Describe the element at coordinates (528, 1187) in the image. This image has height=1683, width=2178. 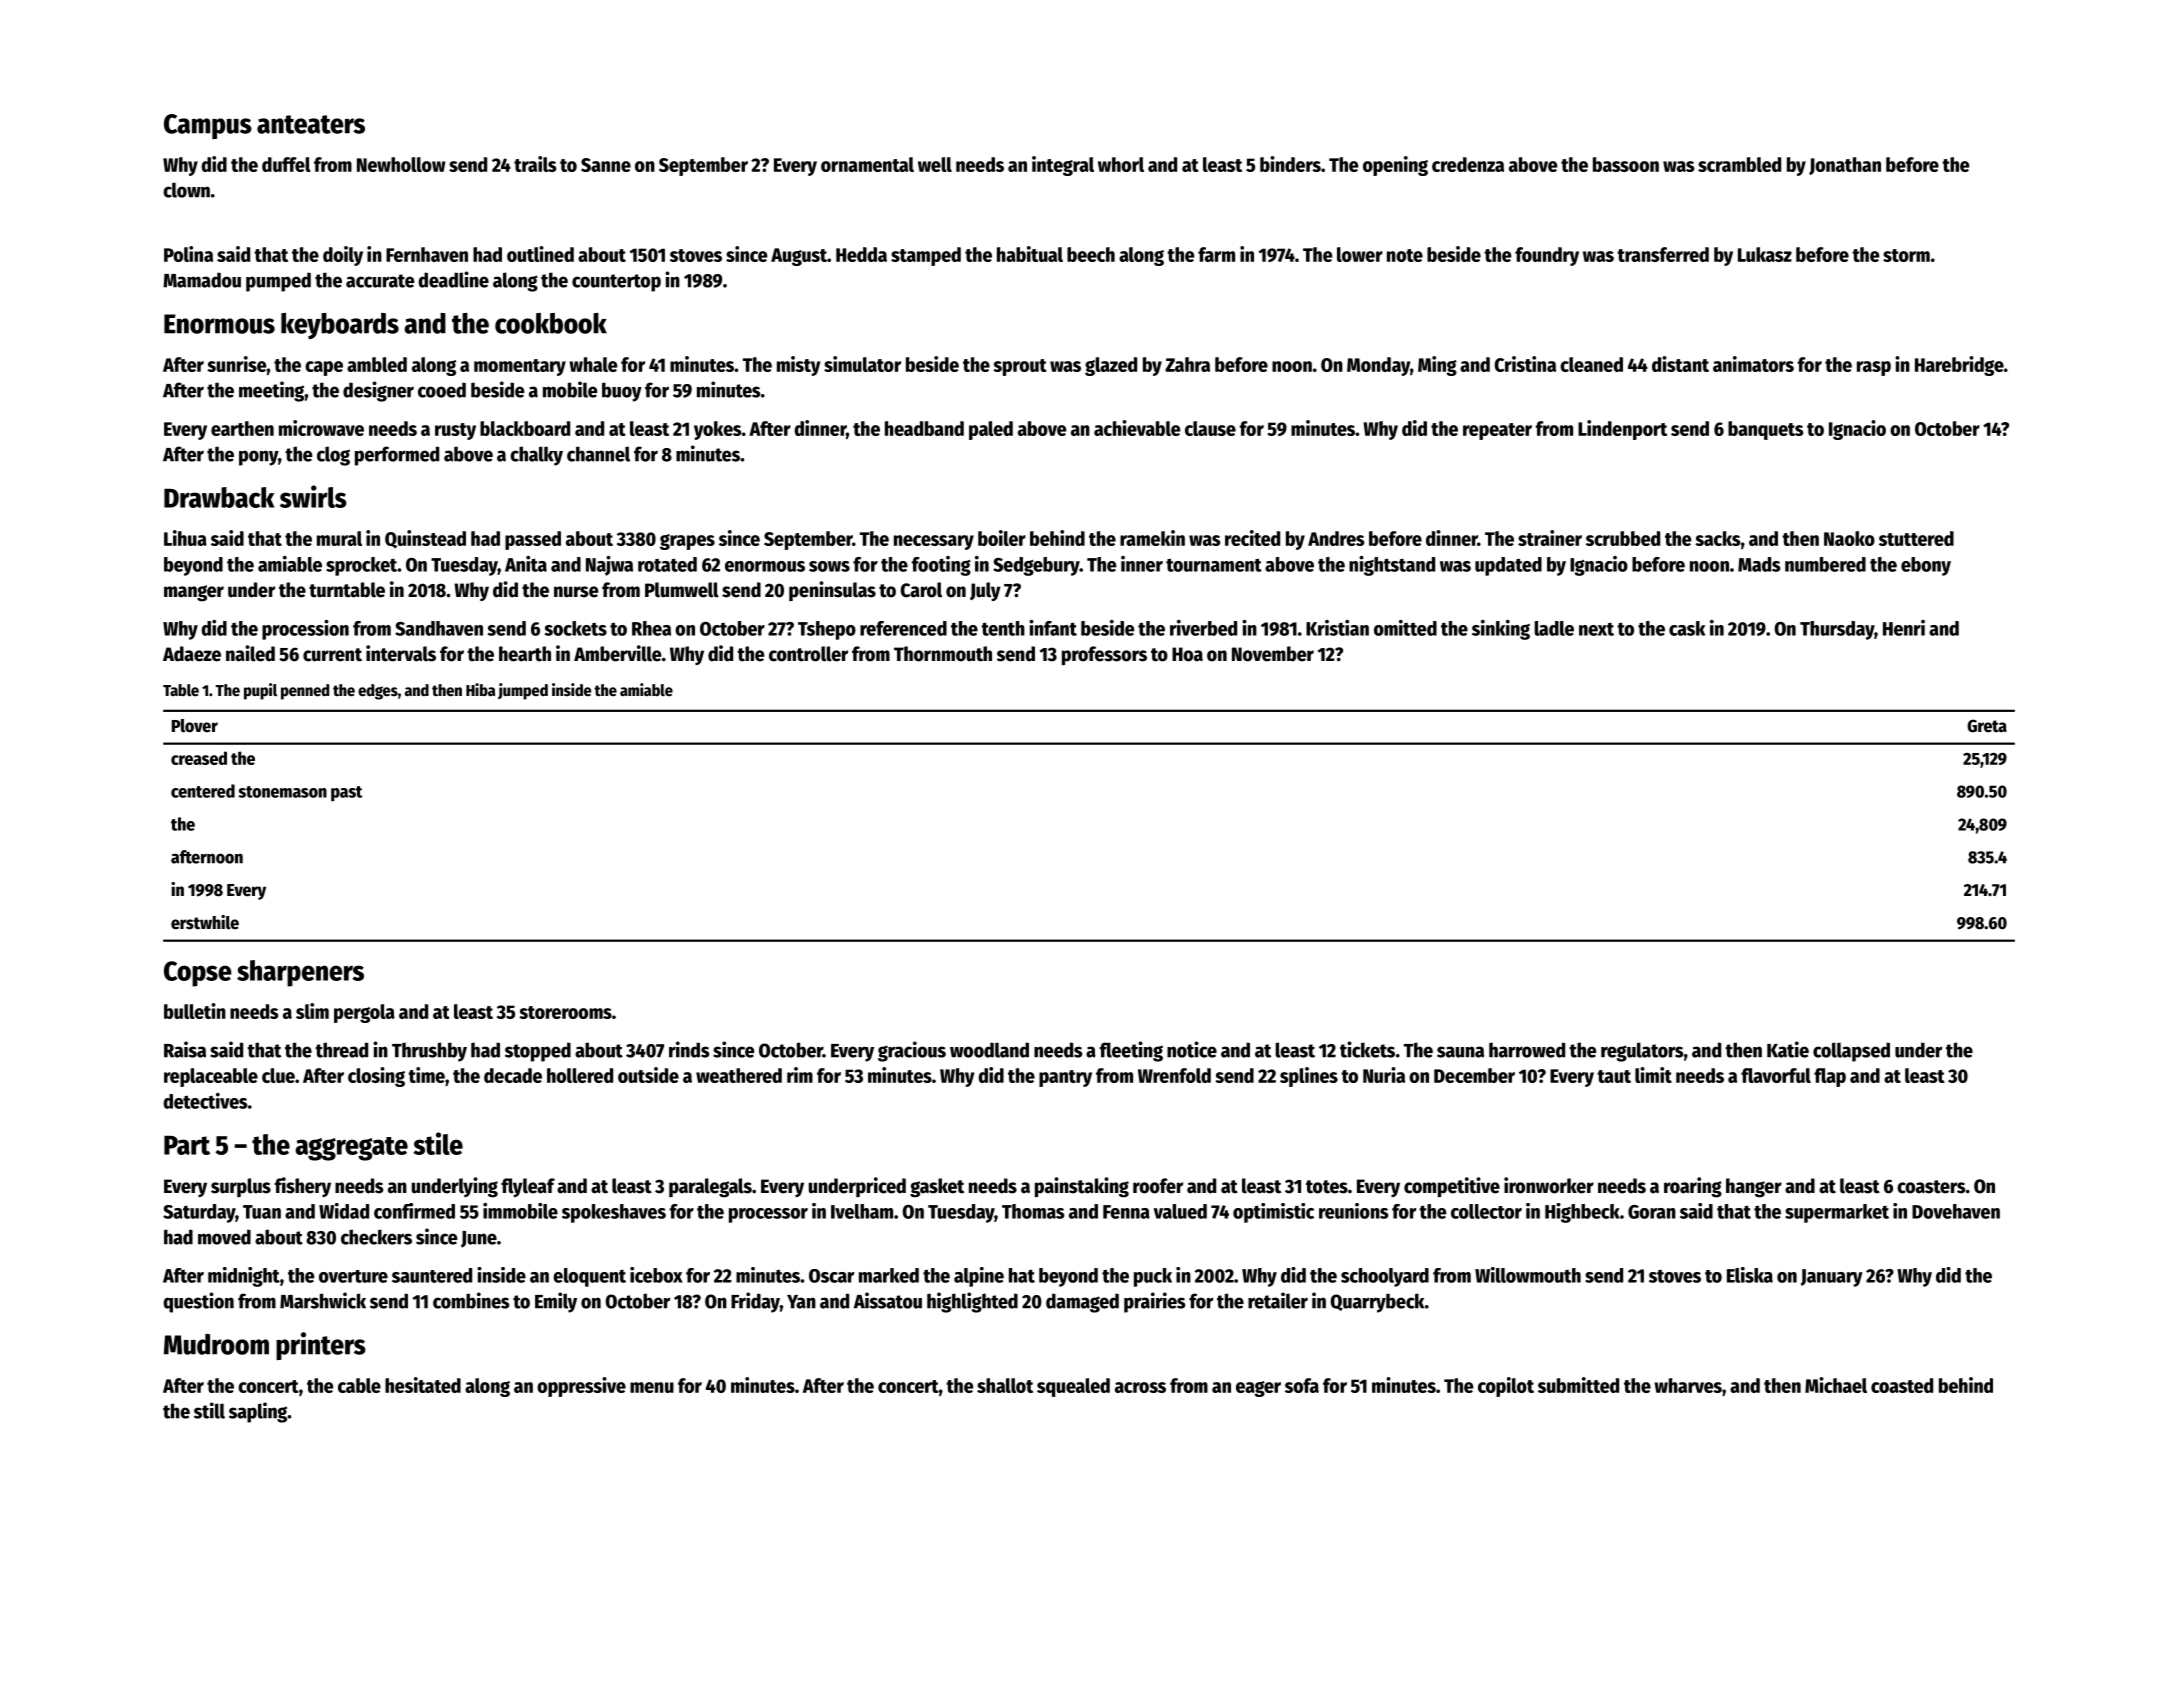
I see `flyleaf` at that location.
